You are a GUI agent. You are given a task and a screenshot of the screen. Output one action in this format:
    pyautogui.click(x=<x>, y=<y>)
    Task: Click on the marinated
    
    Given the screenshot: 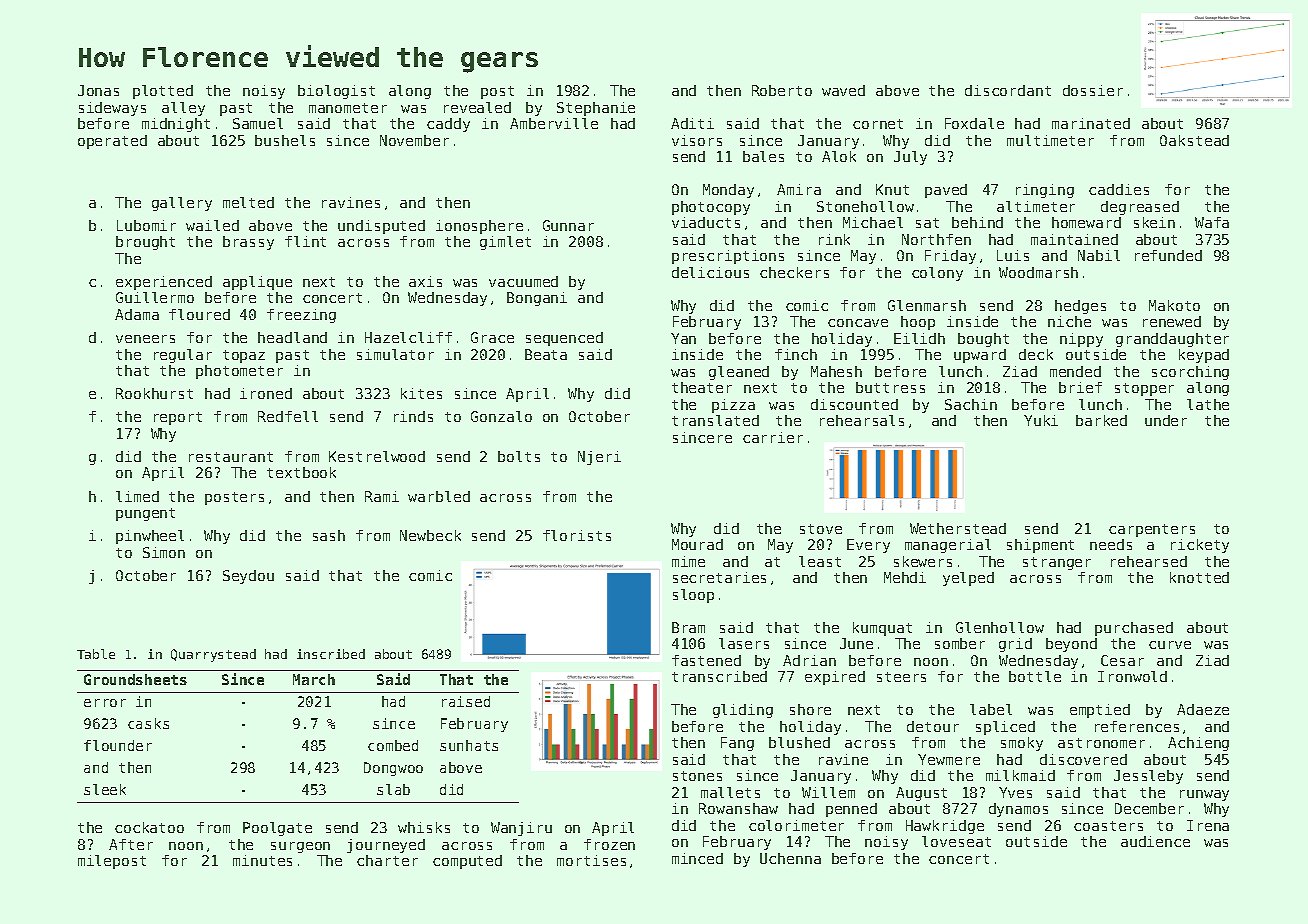 What is the action you would take?
    pyautogui.click(x=1091, y=123)
